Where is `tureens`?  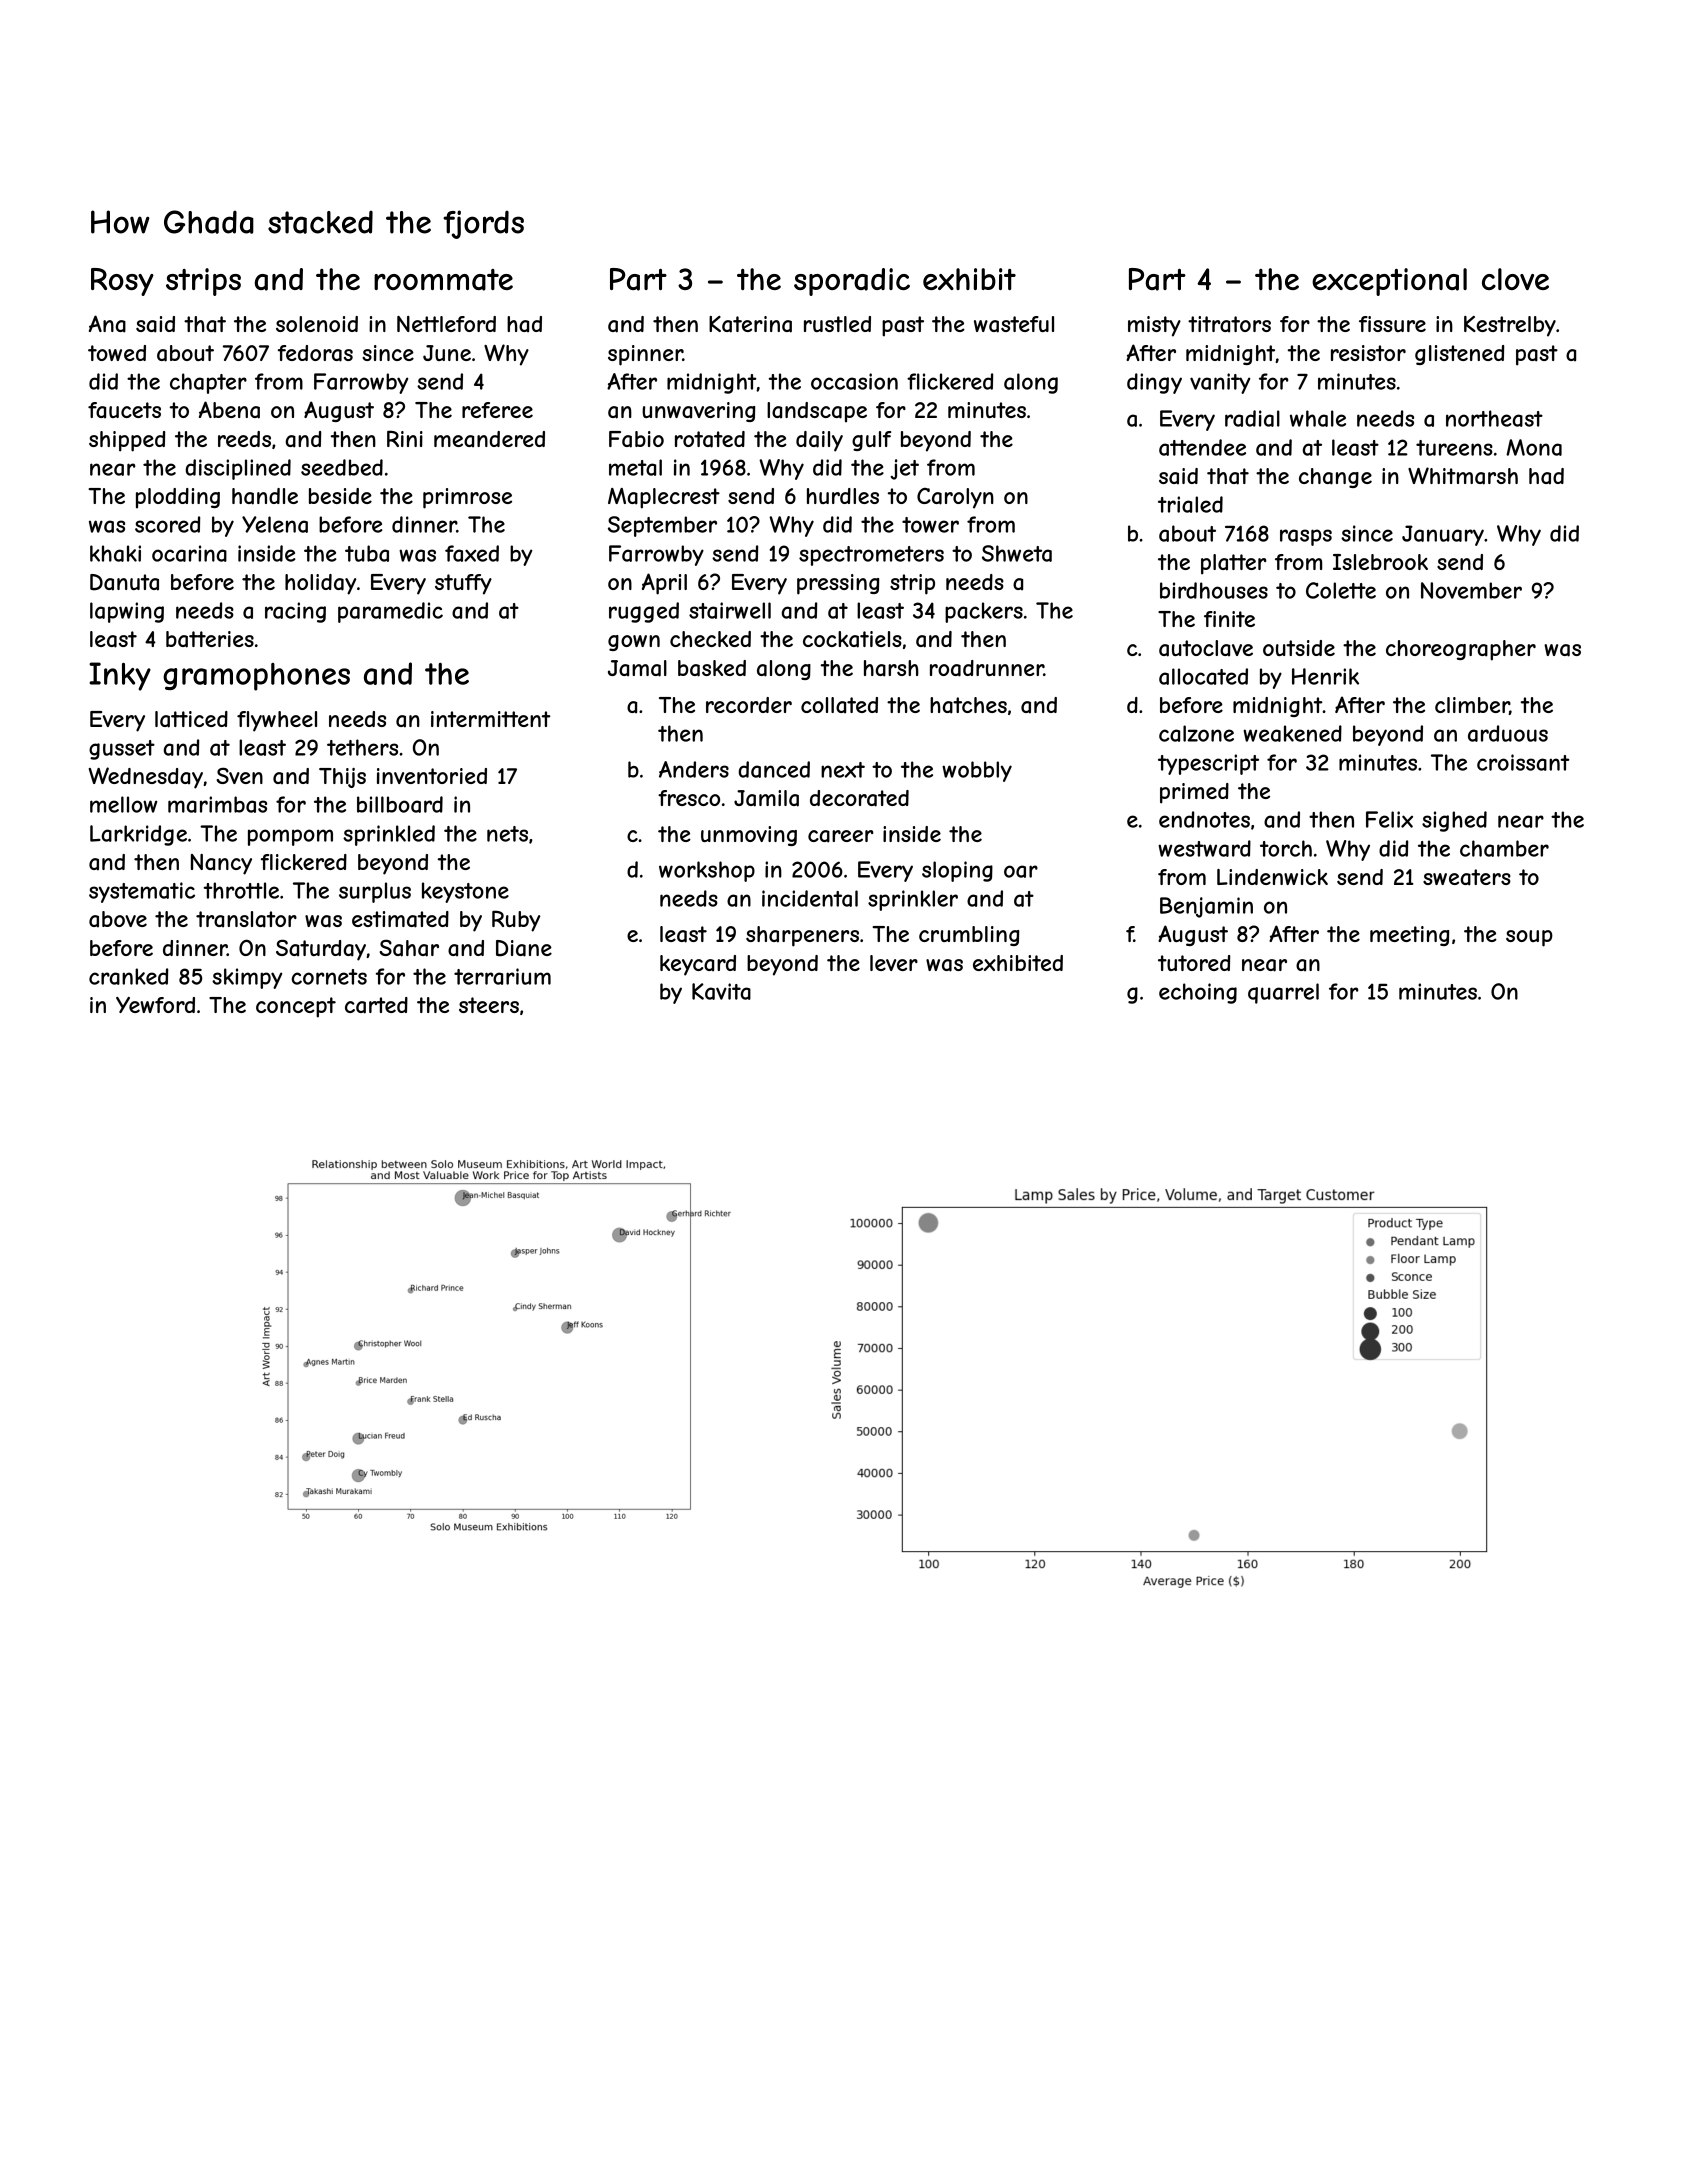
tureens is located at coordinates (1454, 448).
